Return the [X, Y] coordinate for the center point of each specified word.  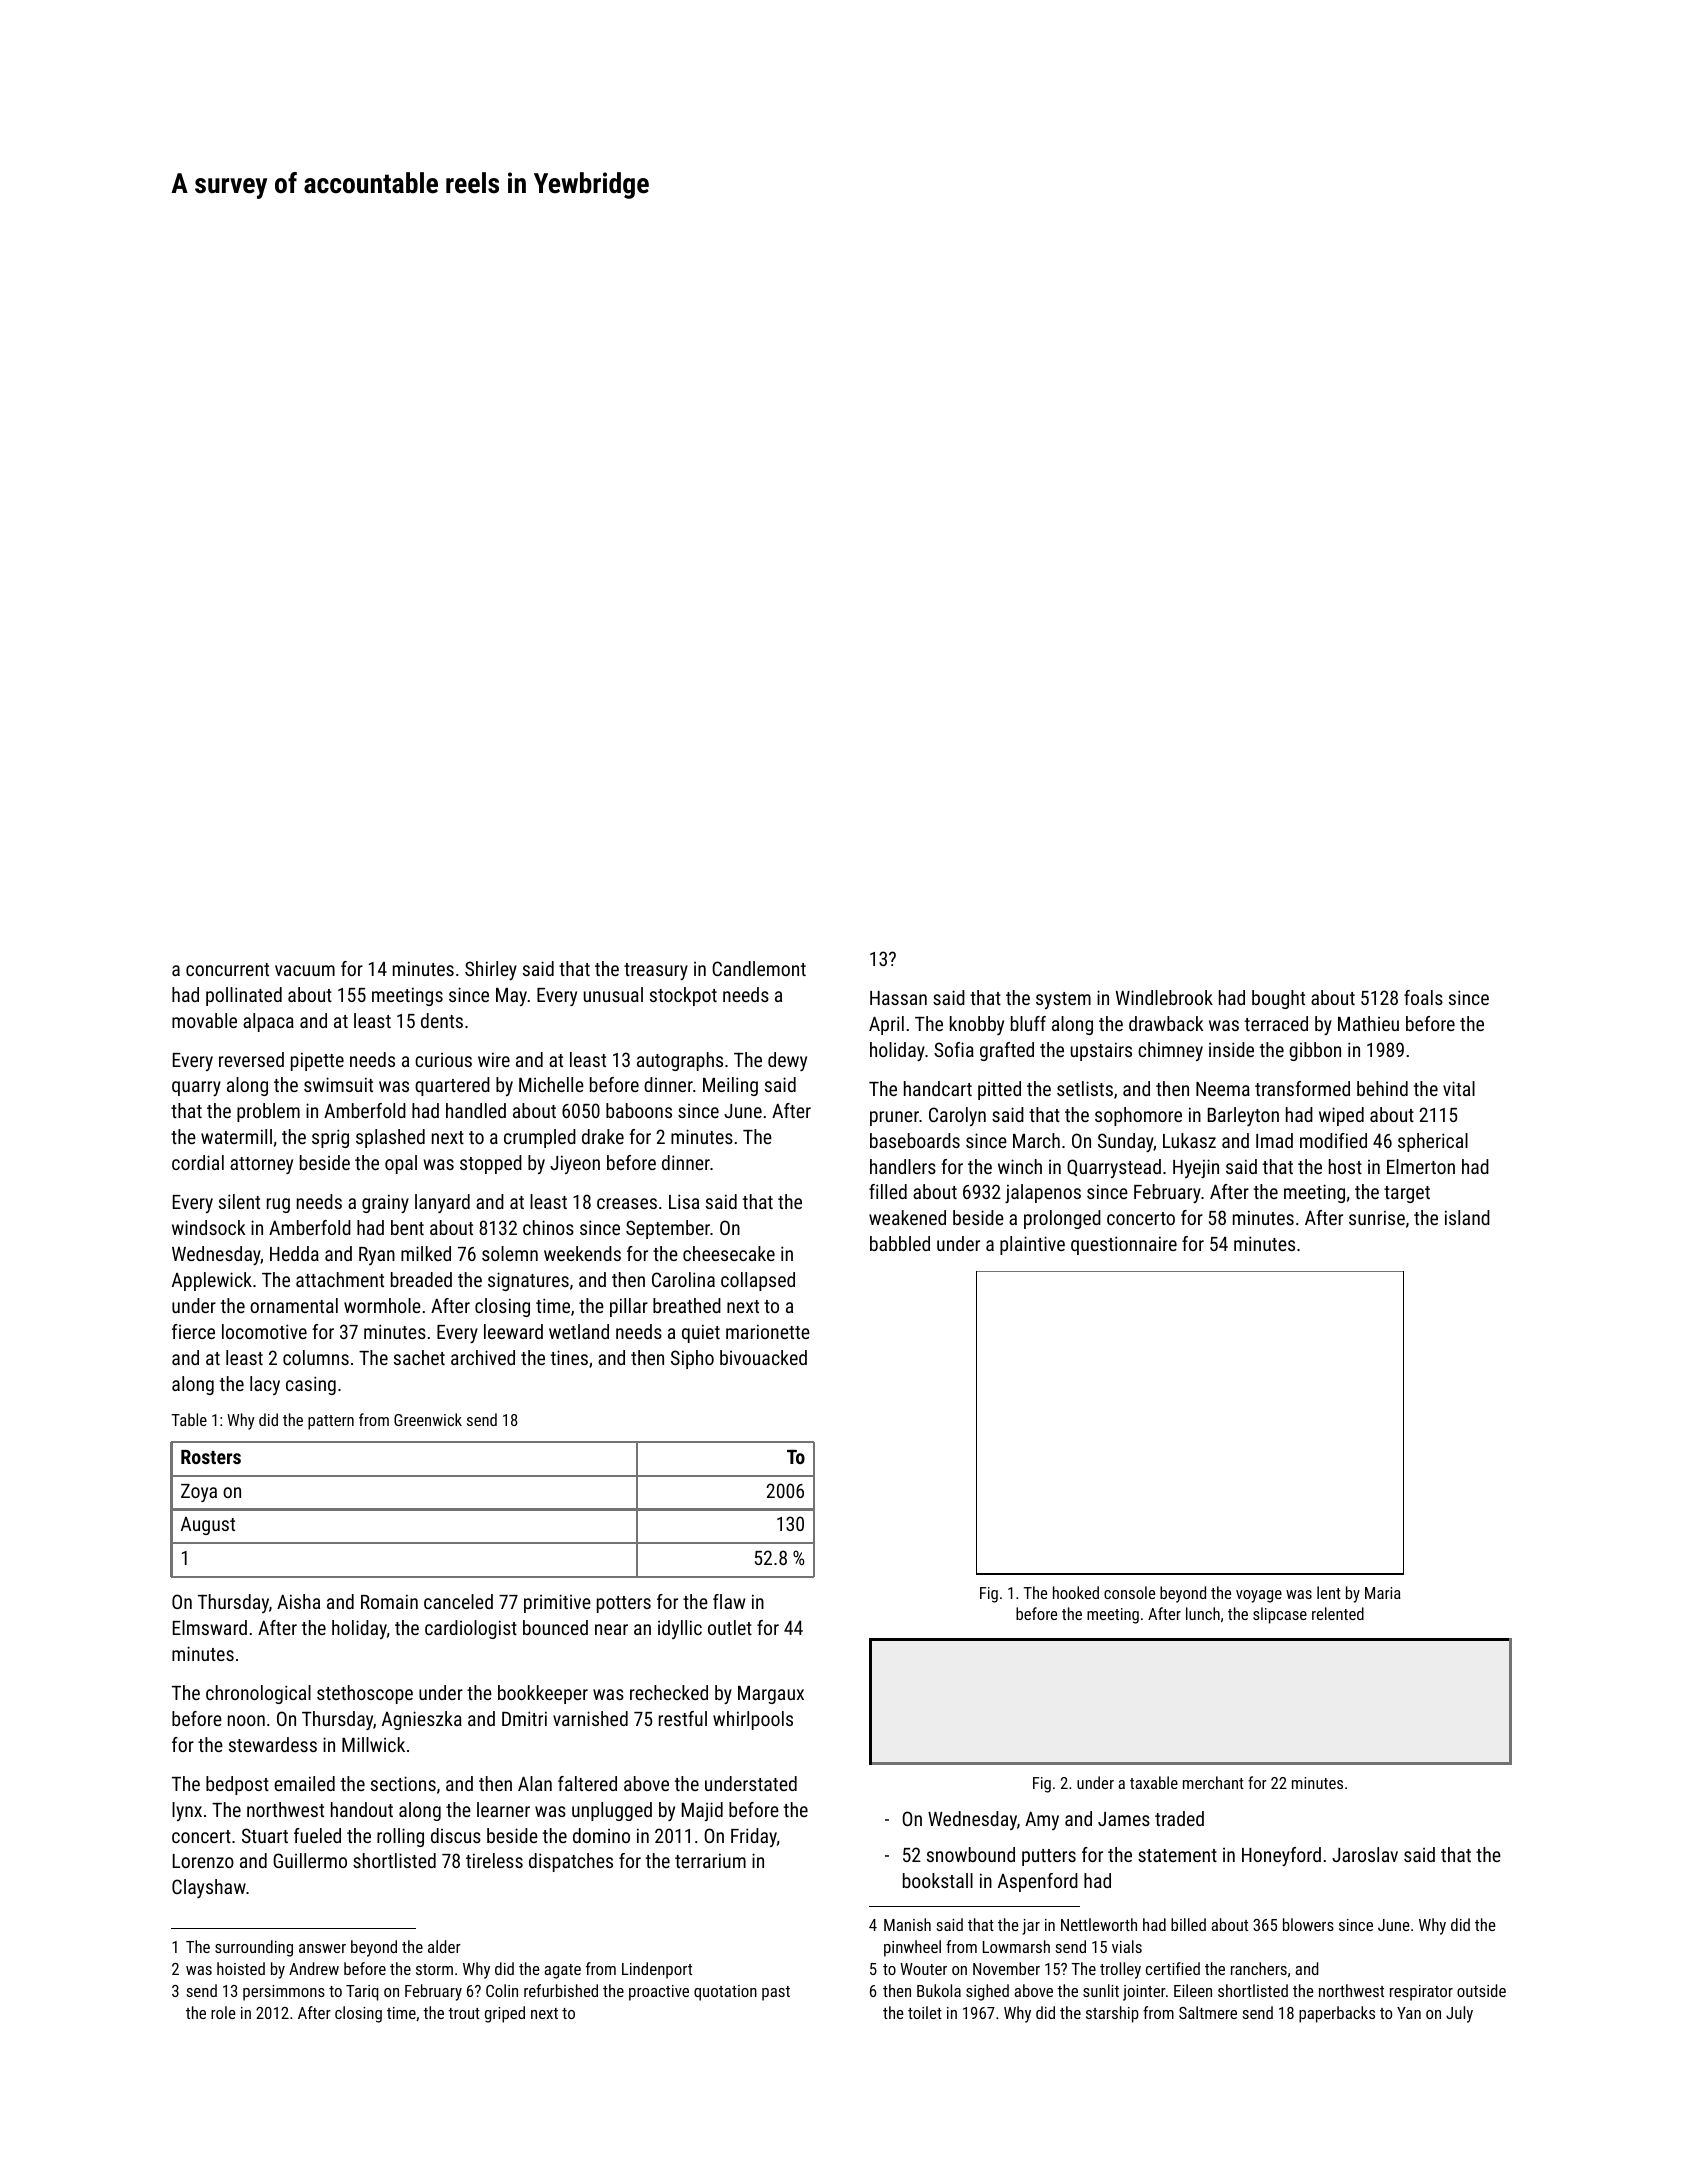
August [208, 1526]
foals [1423, 997]
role [223, 2012]
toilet [925, 2012]
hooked [1076, 1592]
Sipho [692, 1359]
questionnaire [1124, 1245]
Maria [1383, 1593]
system [1063, 1000]
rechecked [669, 1692]
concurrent [227, 969]
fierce [193, 1331]
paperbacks [1337, 2014]
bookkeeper [543, 1694]
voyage [1259, 1596]
